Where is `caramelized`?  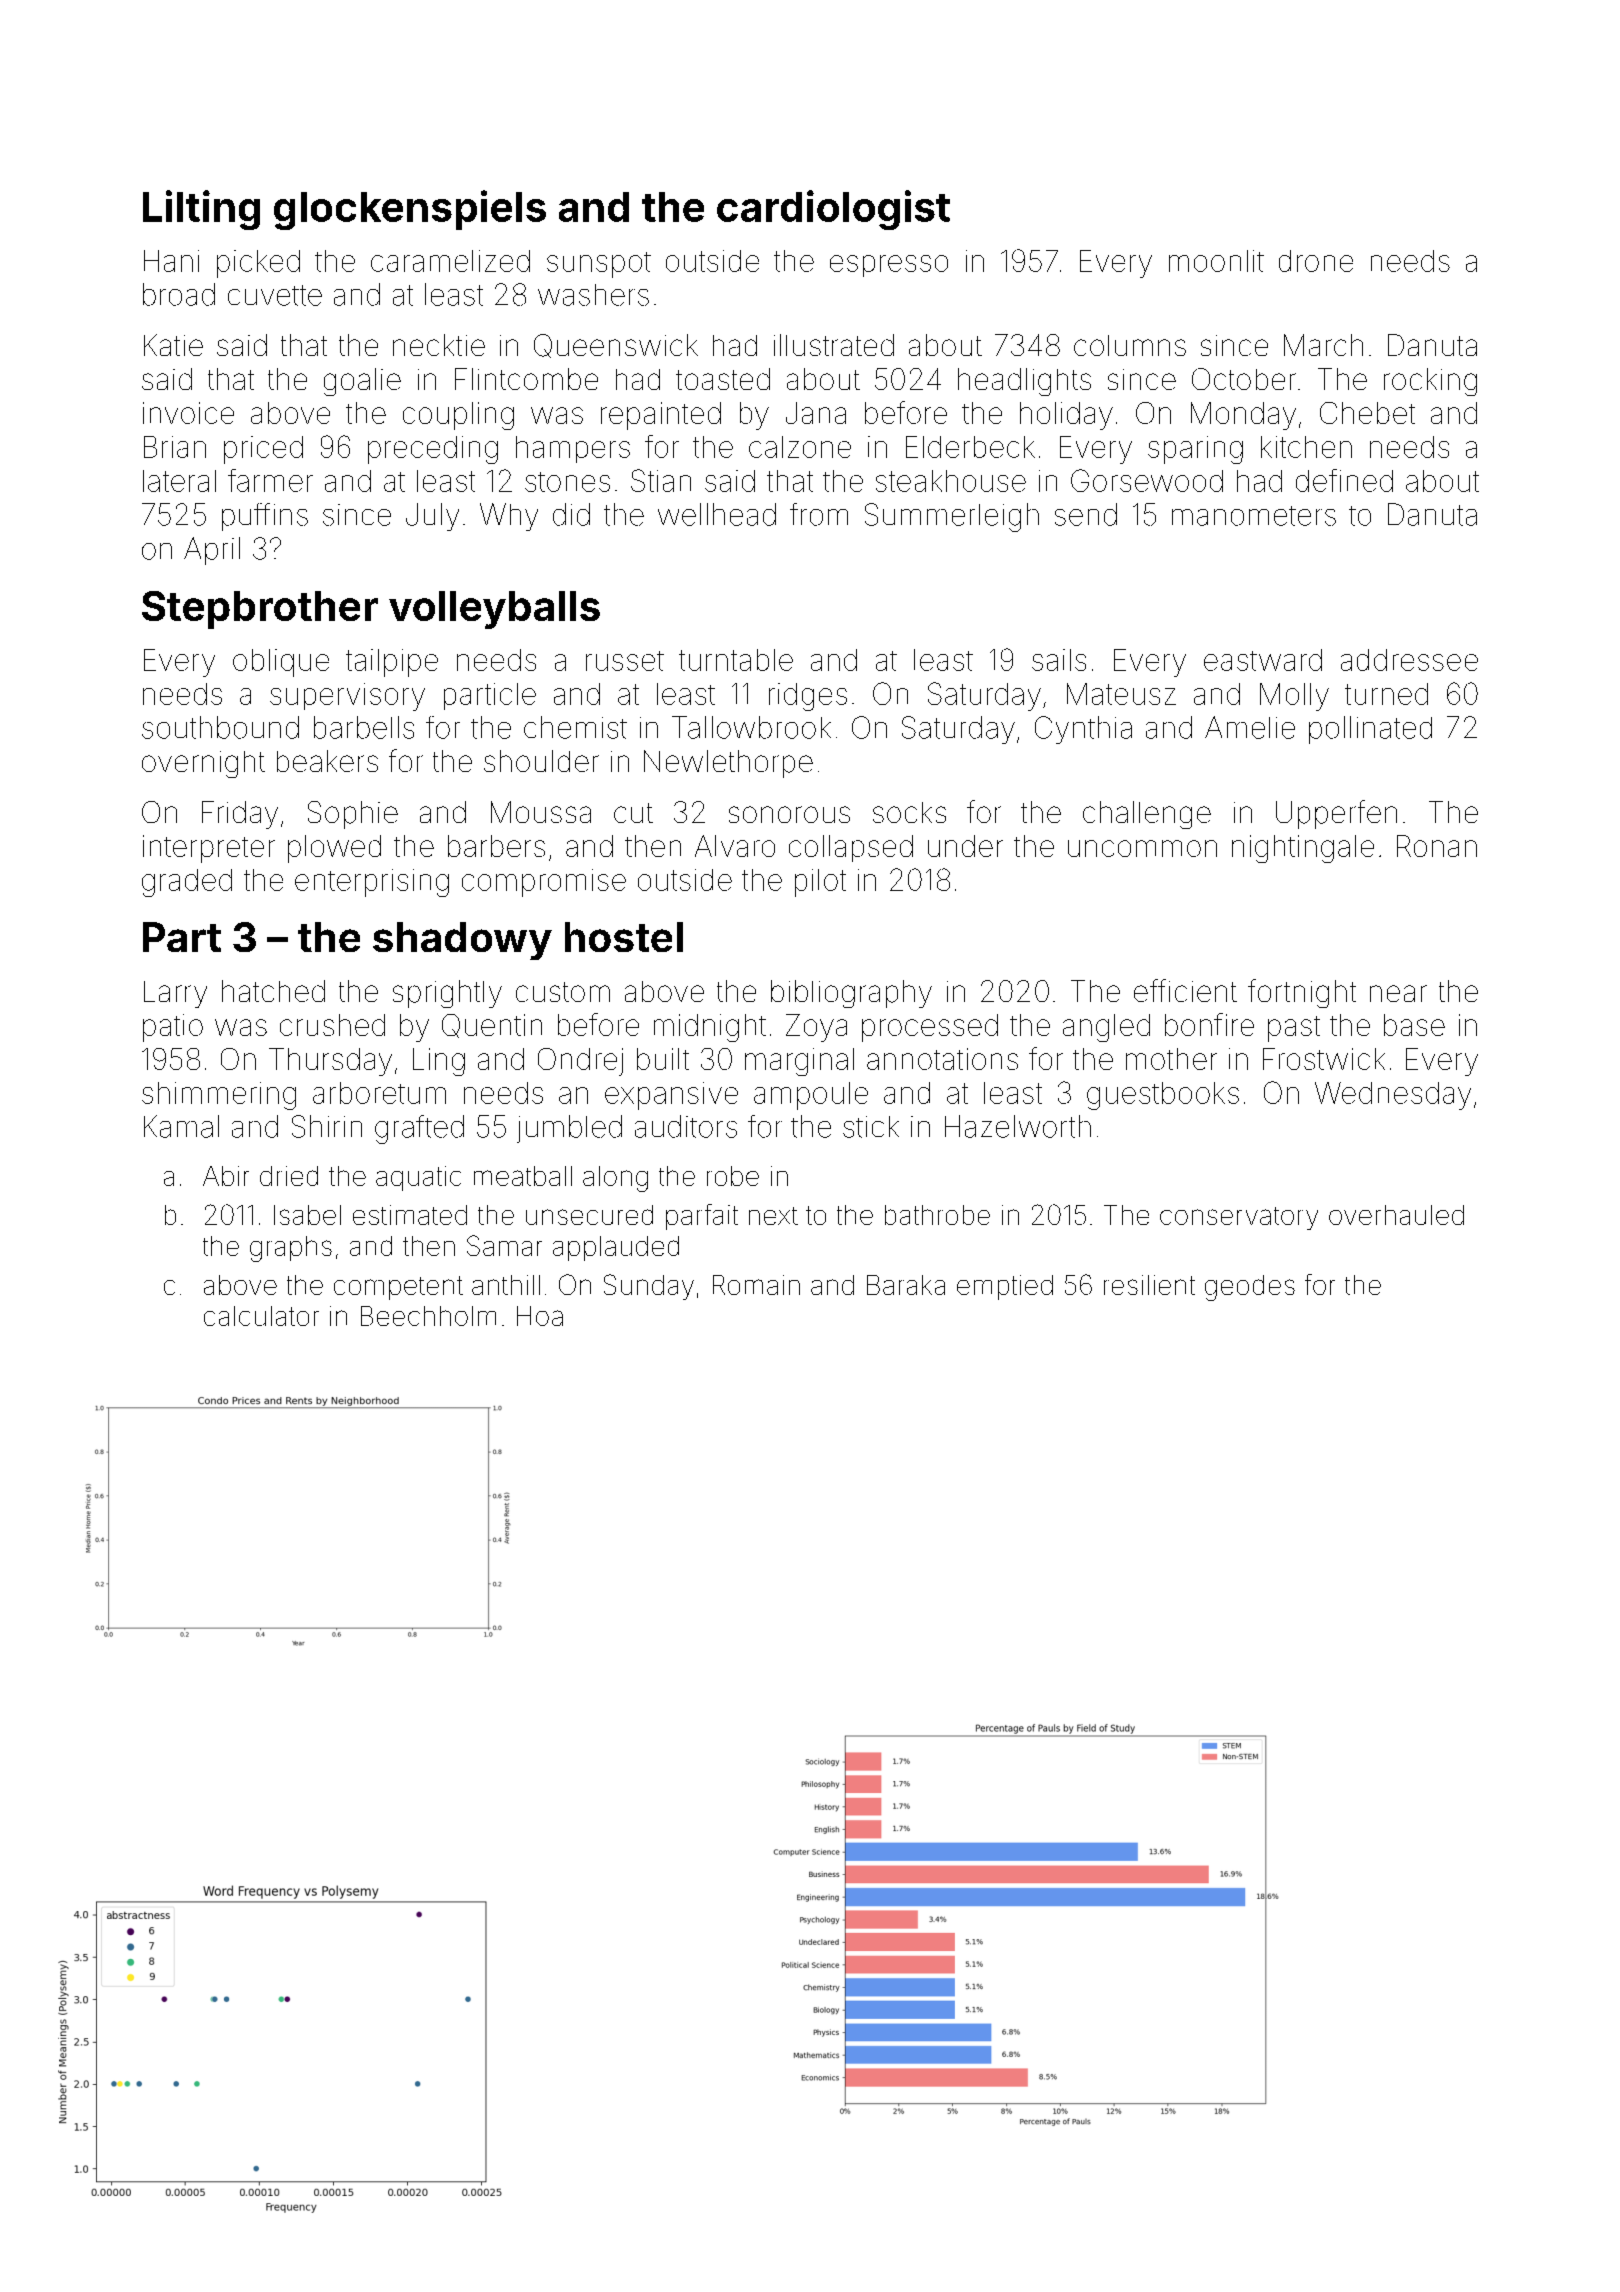 caramelized is located at coordinates (450, 261).
